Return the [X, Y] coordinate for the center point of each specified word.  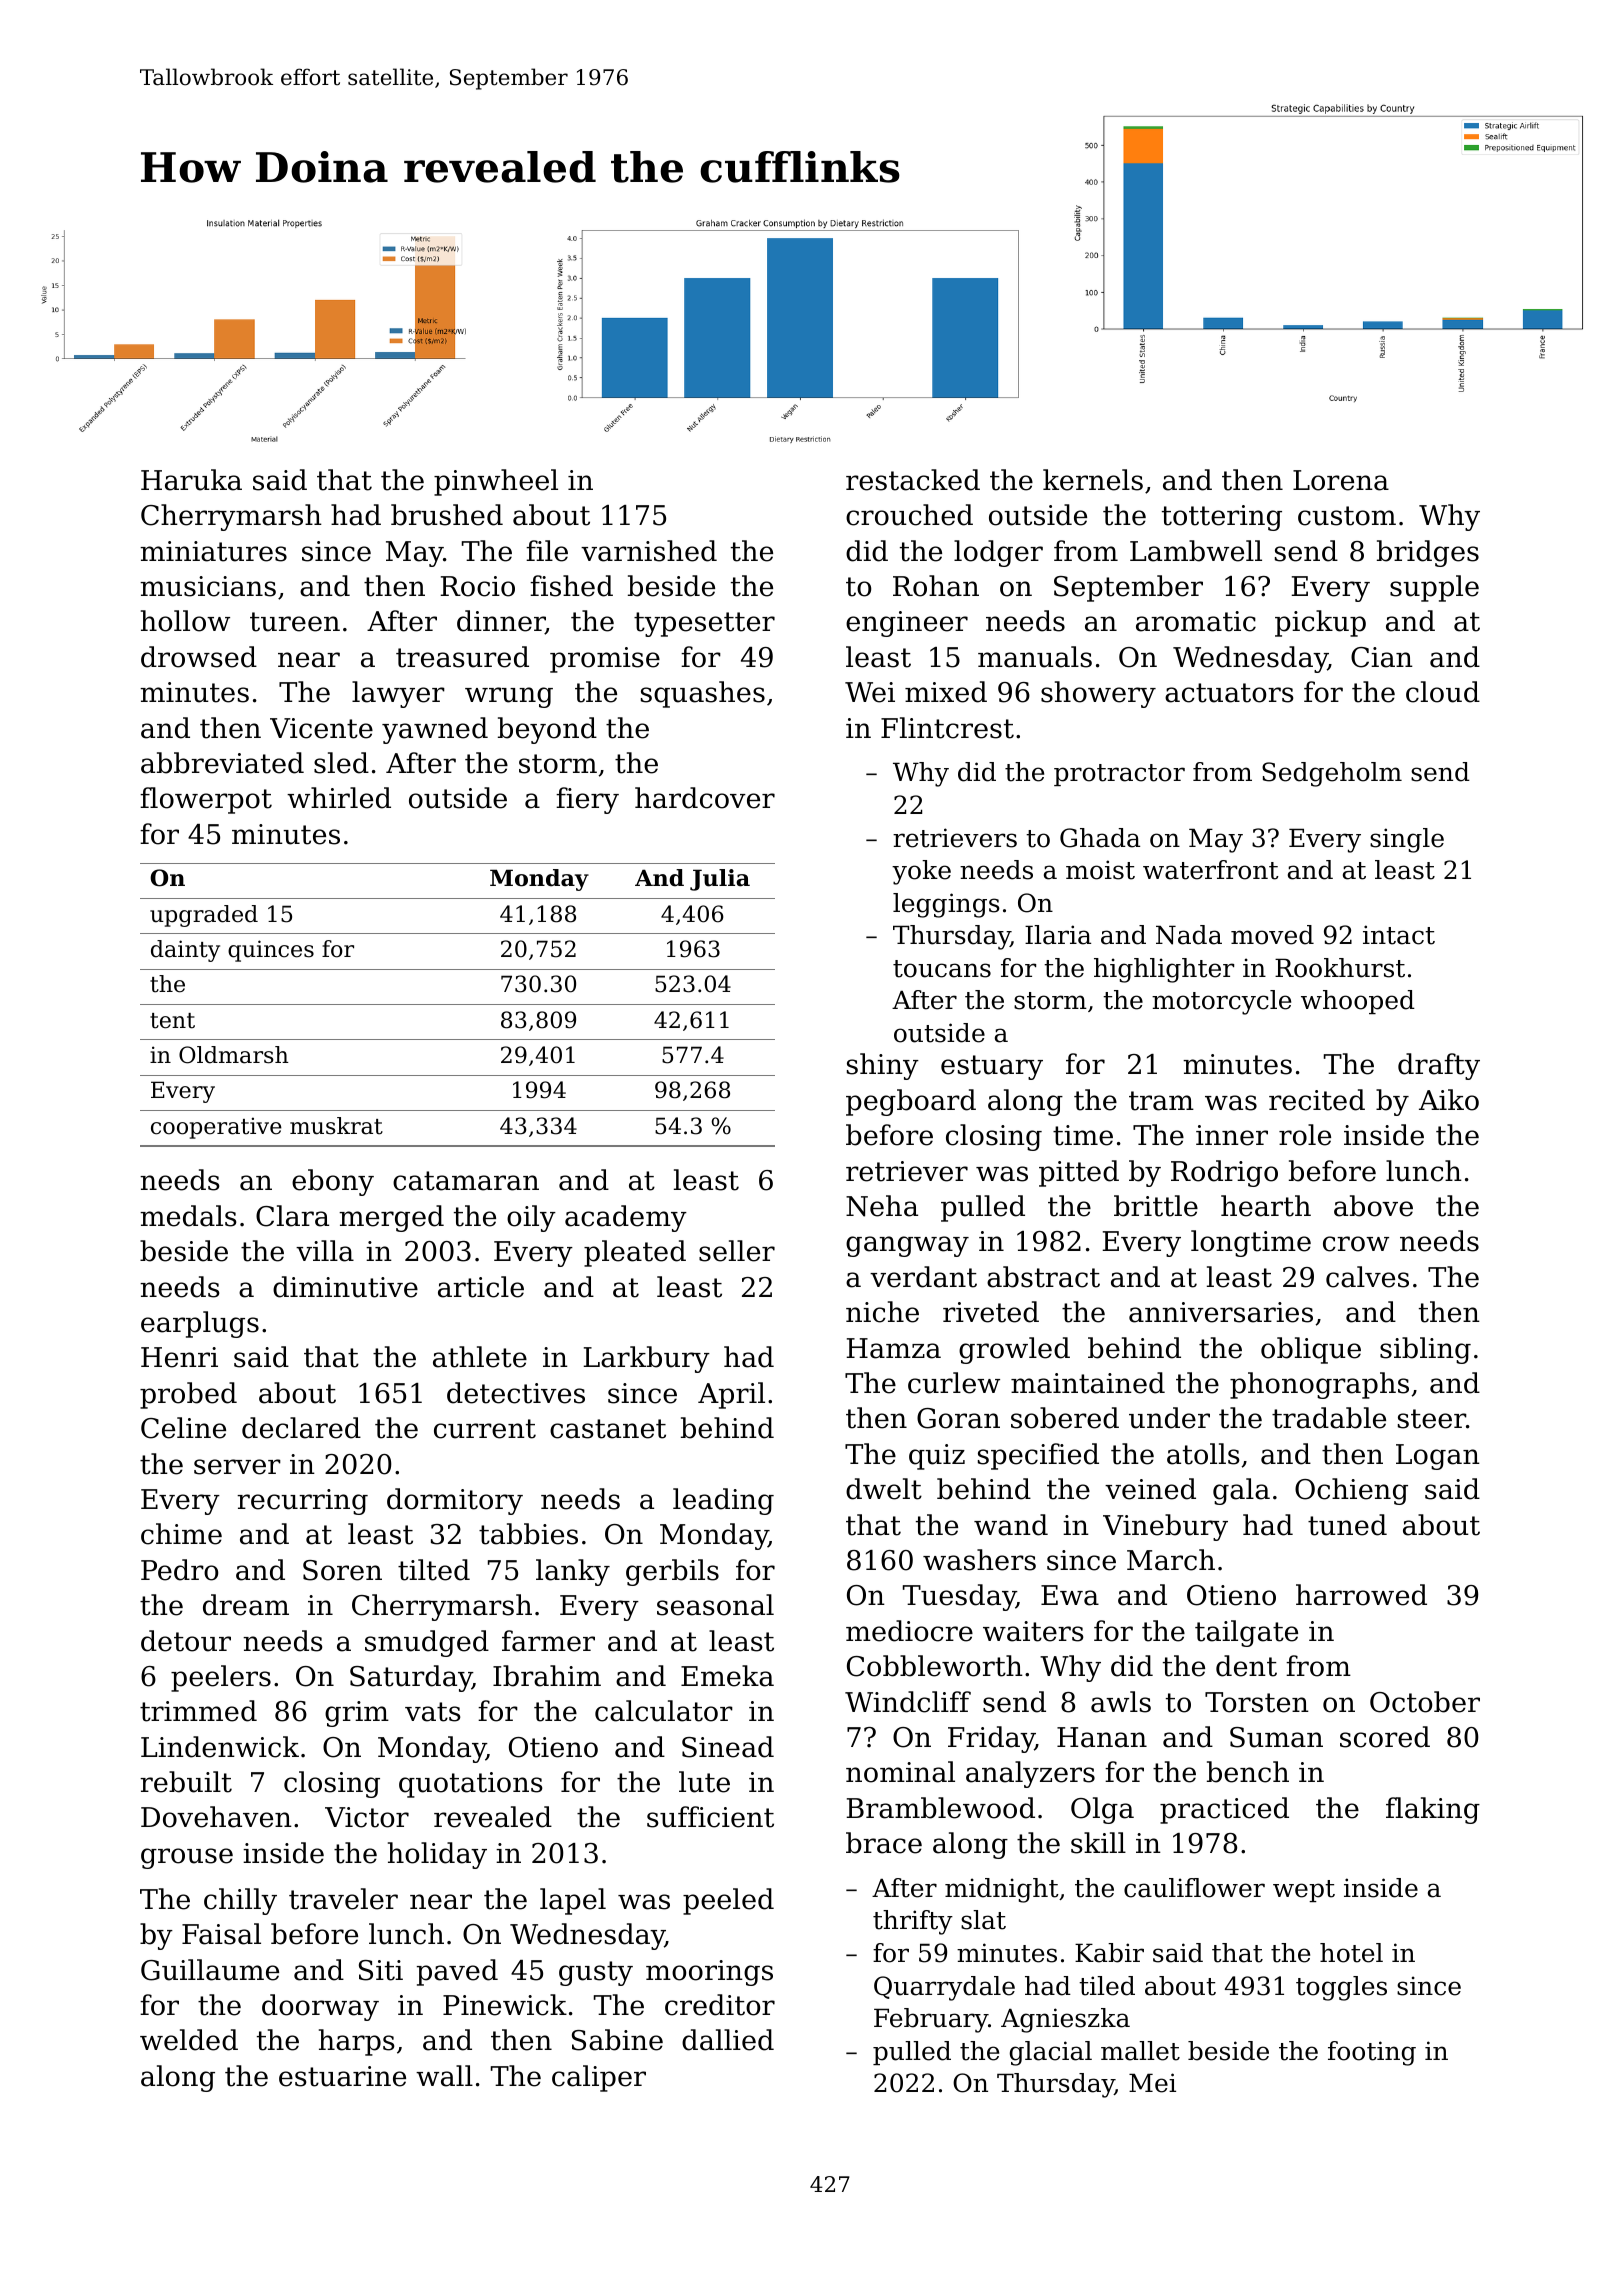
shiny [883, 1066]
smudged [427, 1643]
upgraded [204, 916]
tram [1161, 1101]
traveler [343, 1899]
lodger [998, 553]
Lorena [1341, 480]
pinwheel [496, 482]
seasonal [715, 1605]
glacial [1051, 2053]
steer [1432, 1419]
